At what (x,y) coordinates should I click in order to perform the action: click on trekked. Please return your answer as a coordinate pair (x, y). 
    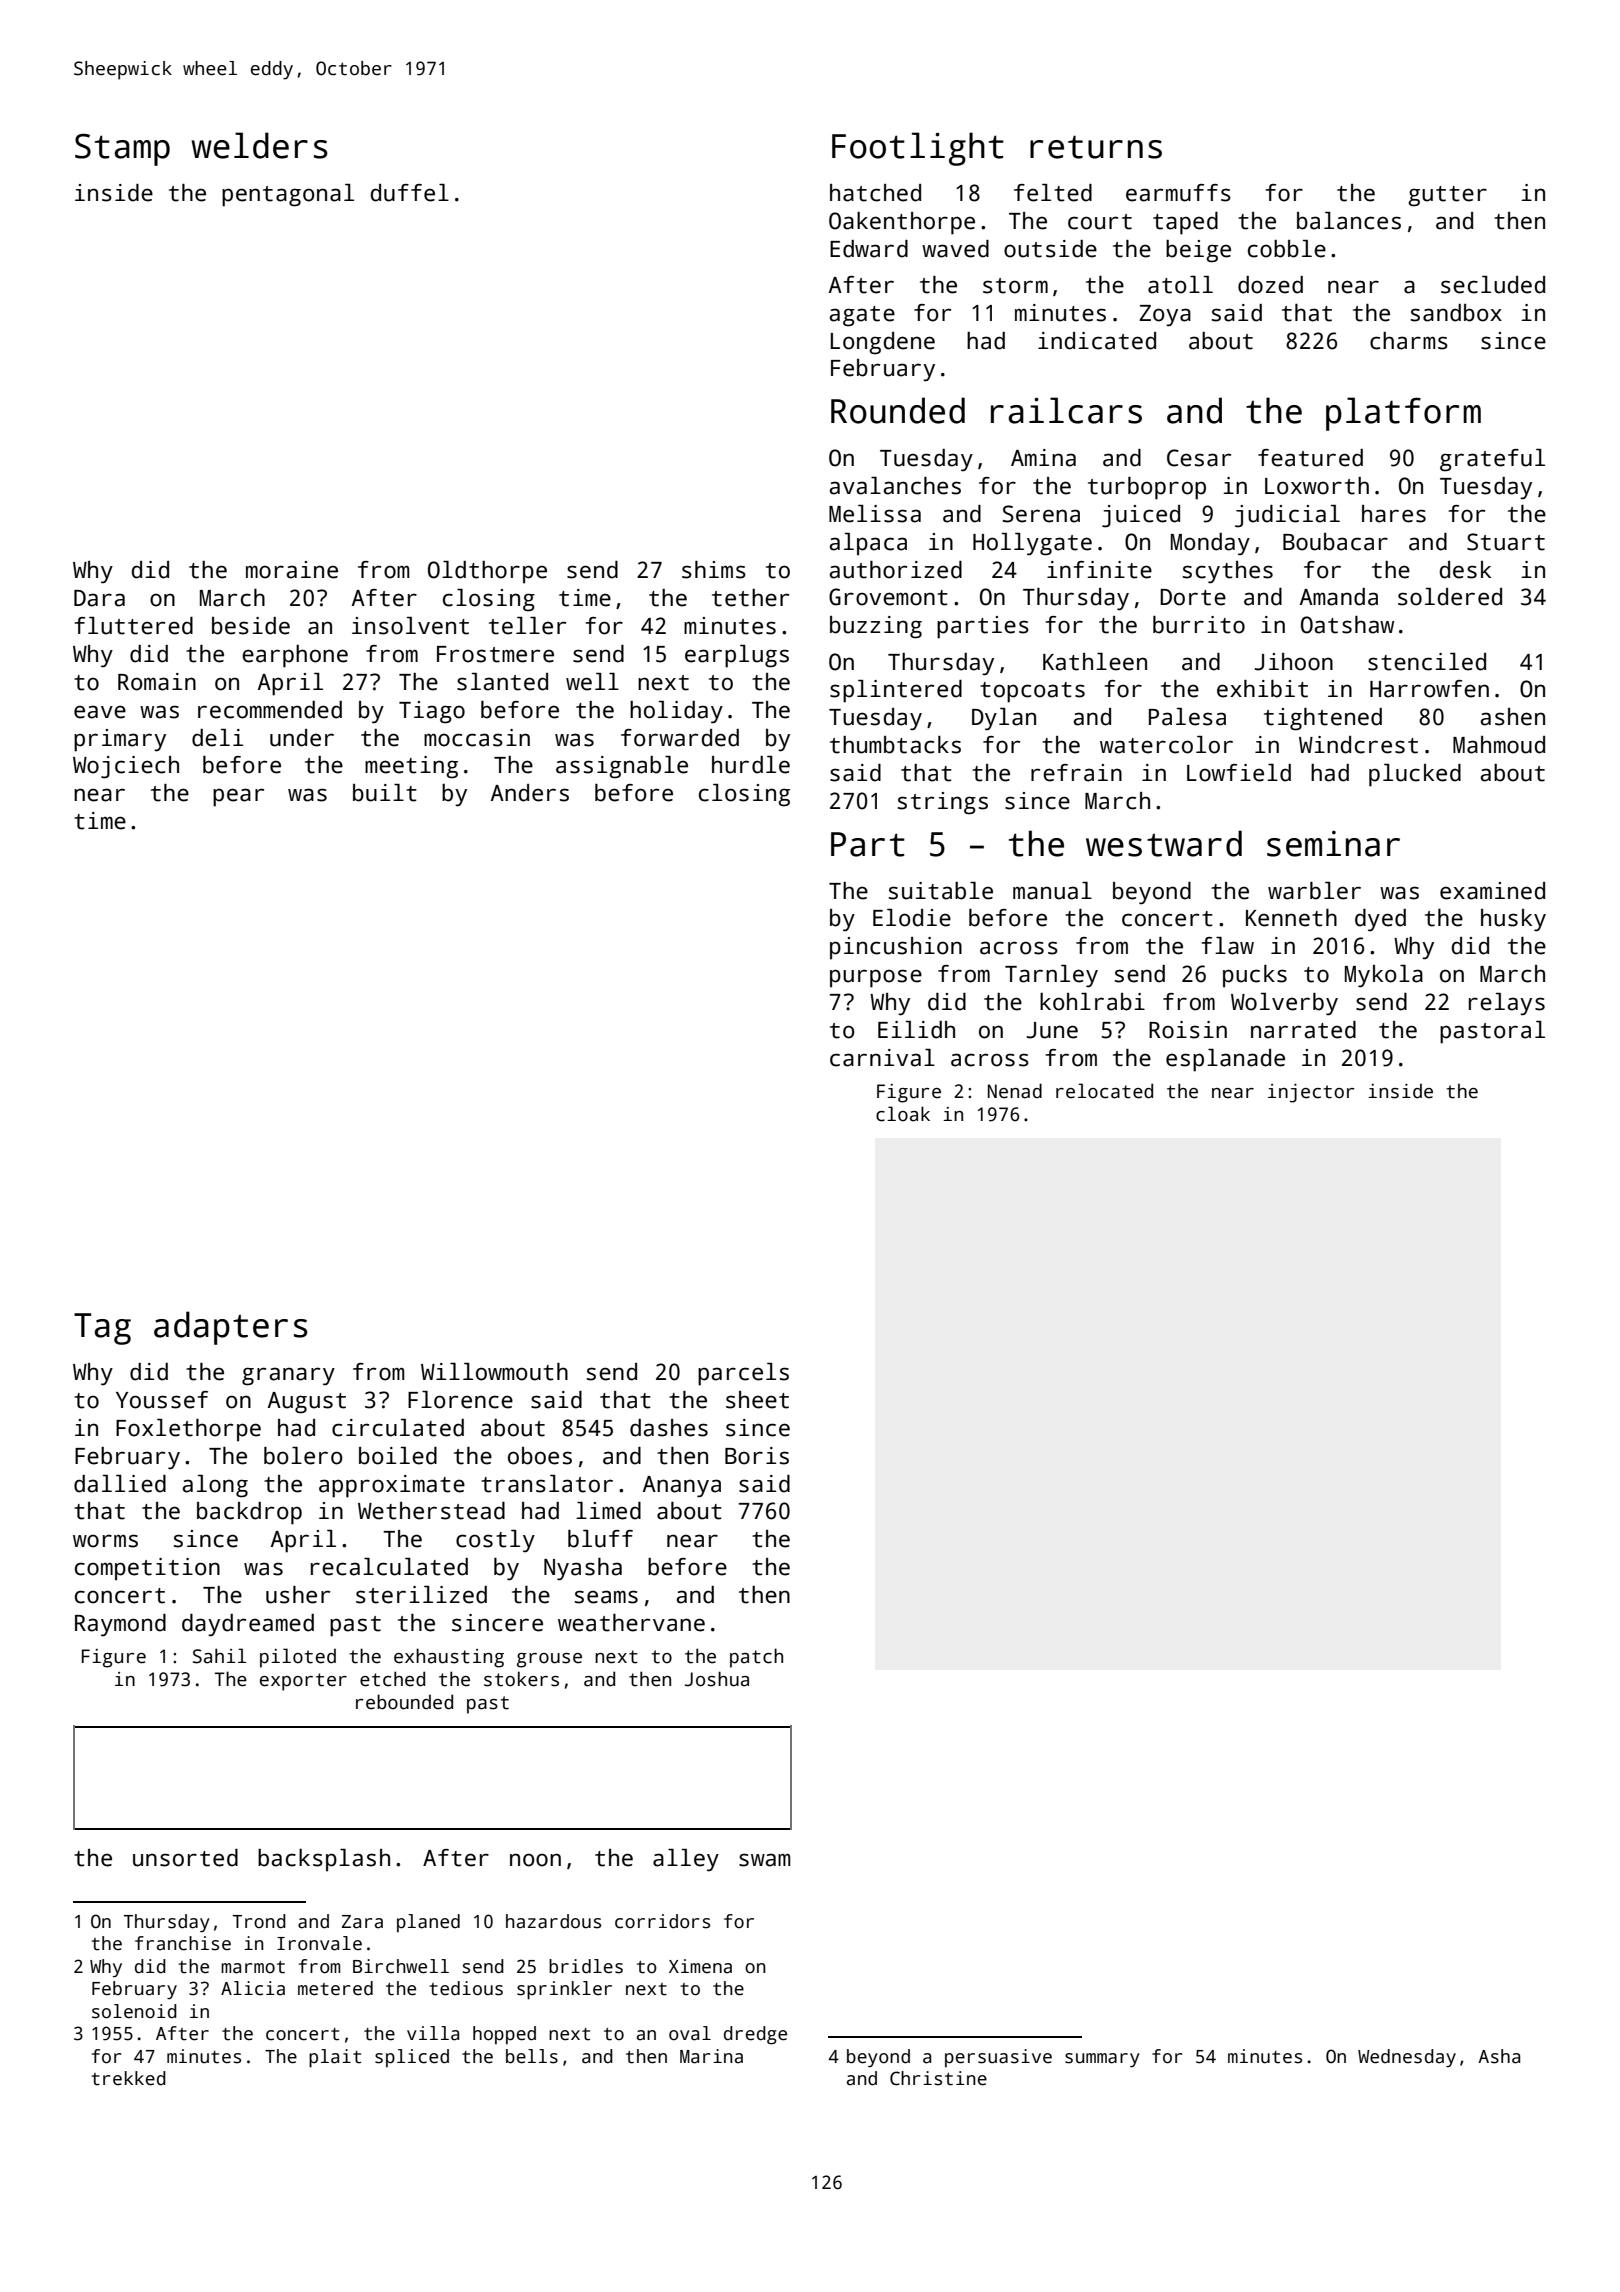
    Looking at the image, I should click on (128, 2078).
